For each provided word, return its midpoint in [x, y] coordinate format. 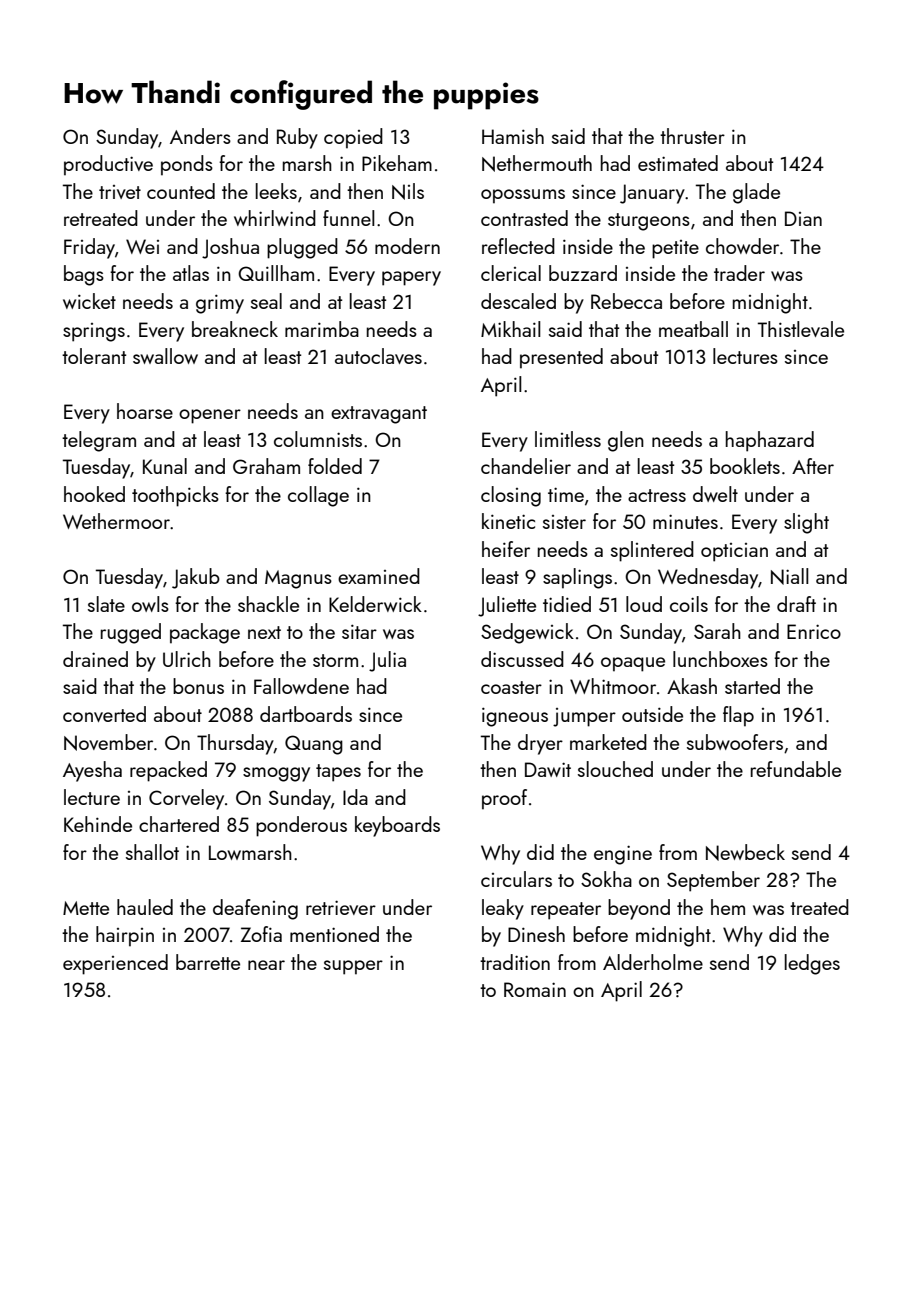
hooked [94, 494]
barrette [208, 962]
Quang [314, 745]
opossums [523, 196]
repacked [168, 771]
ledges [812, 964]
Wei [142, 246]
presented [561, 358]
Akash [692, 686]
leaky [503, 909]
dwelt [715, 494]
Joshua [230, 248]
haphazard [770, 441]
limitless [568, 439]
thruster [692, 136]
